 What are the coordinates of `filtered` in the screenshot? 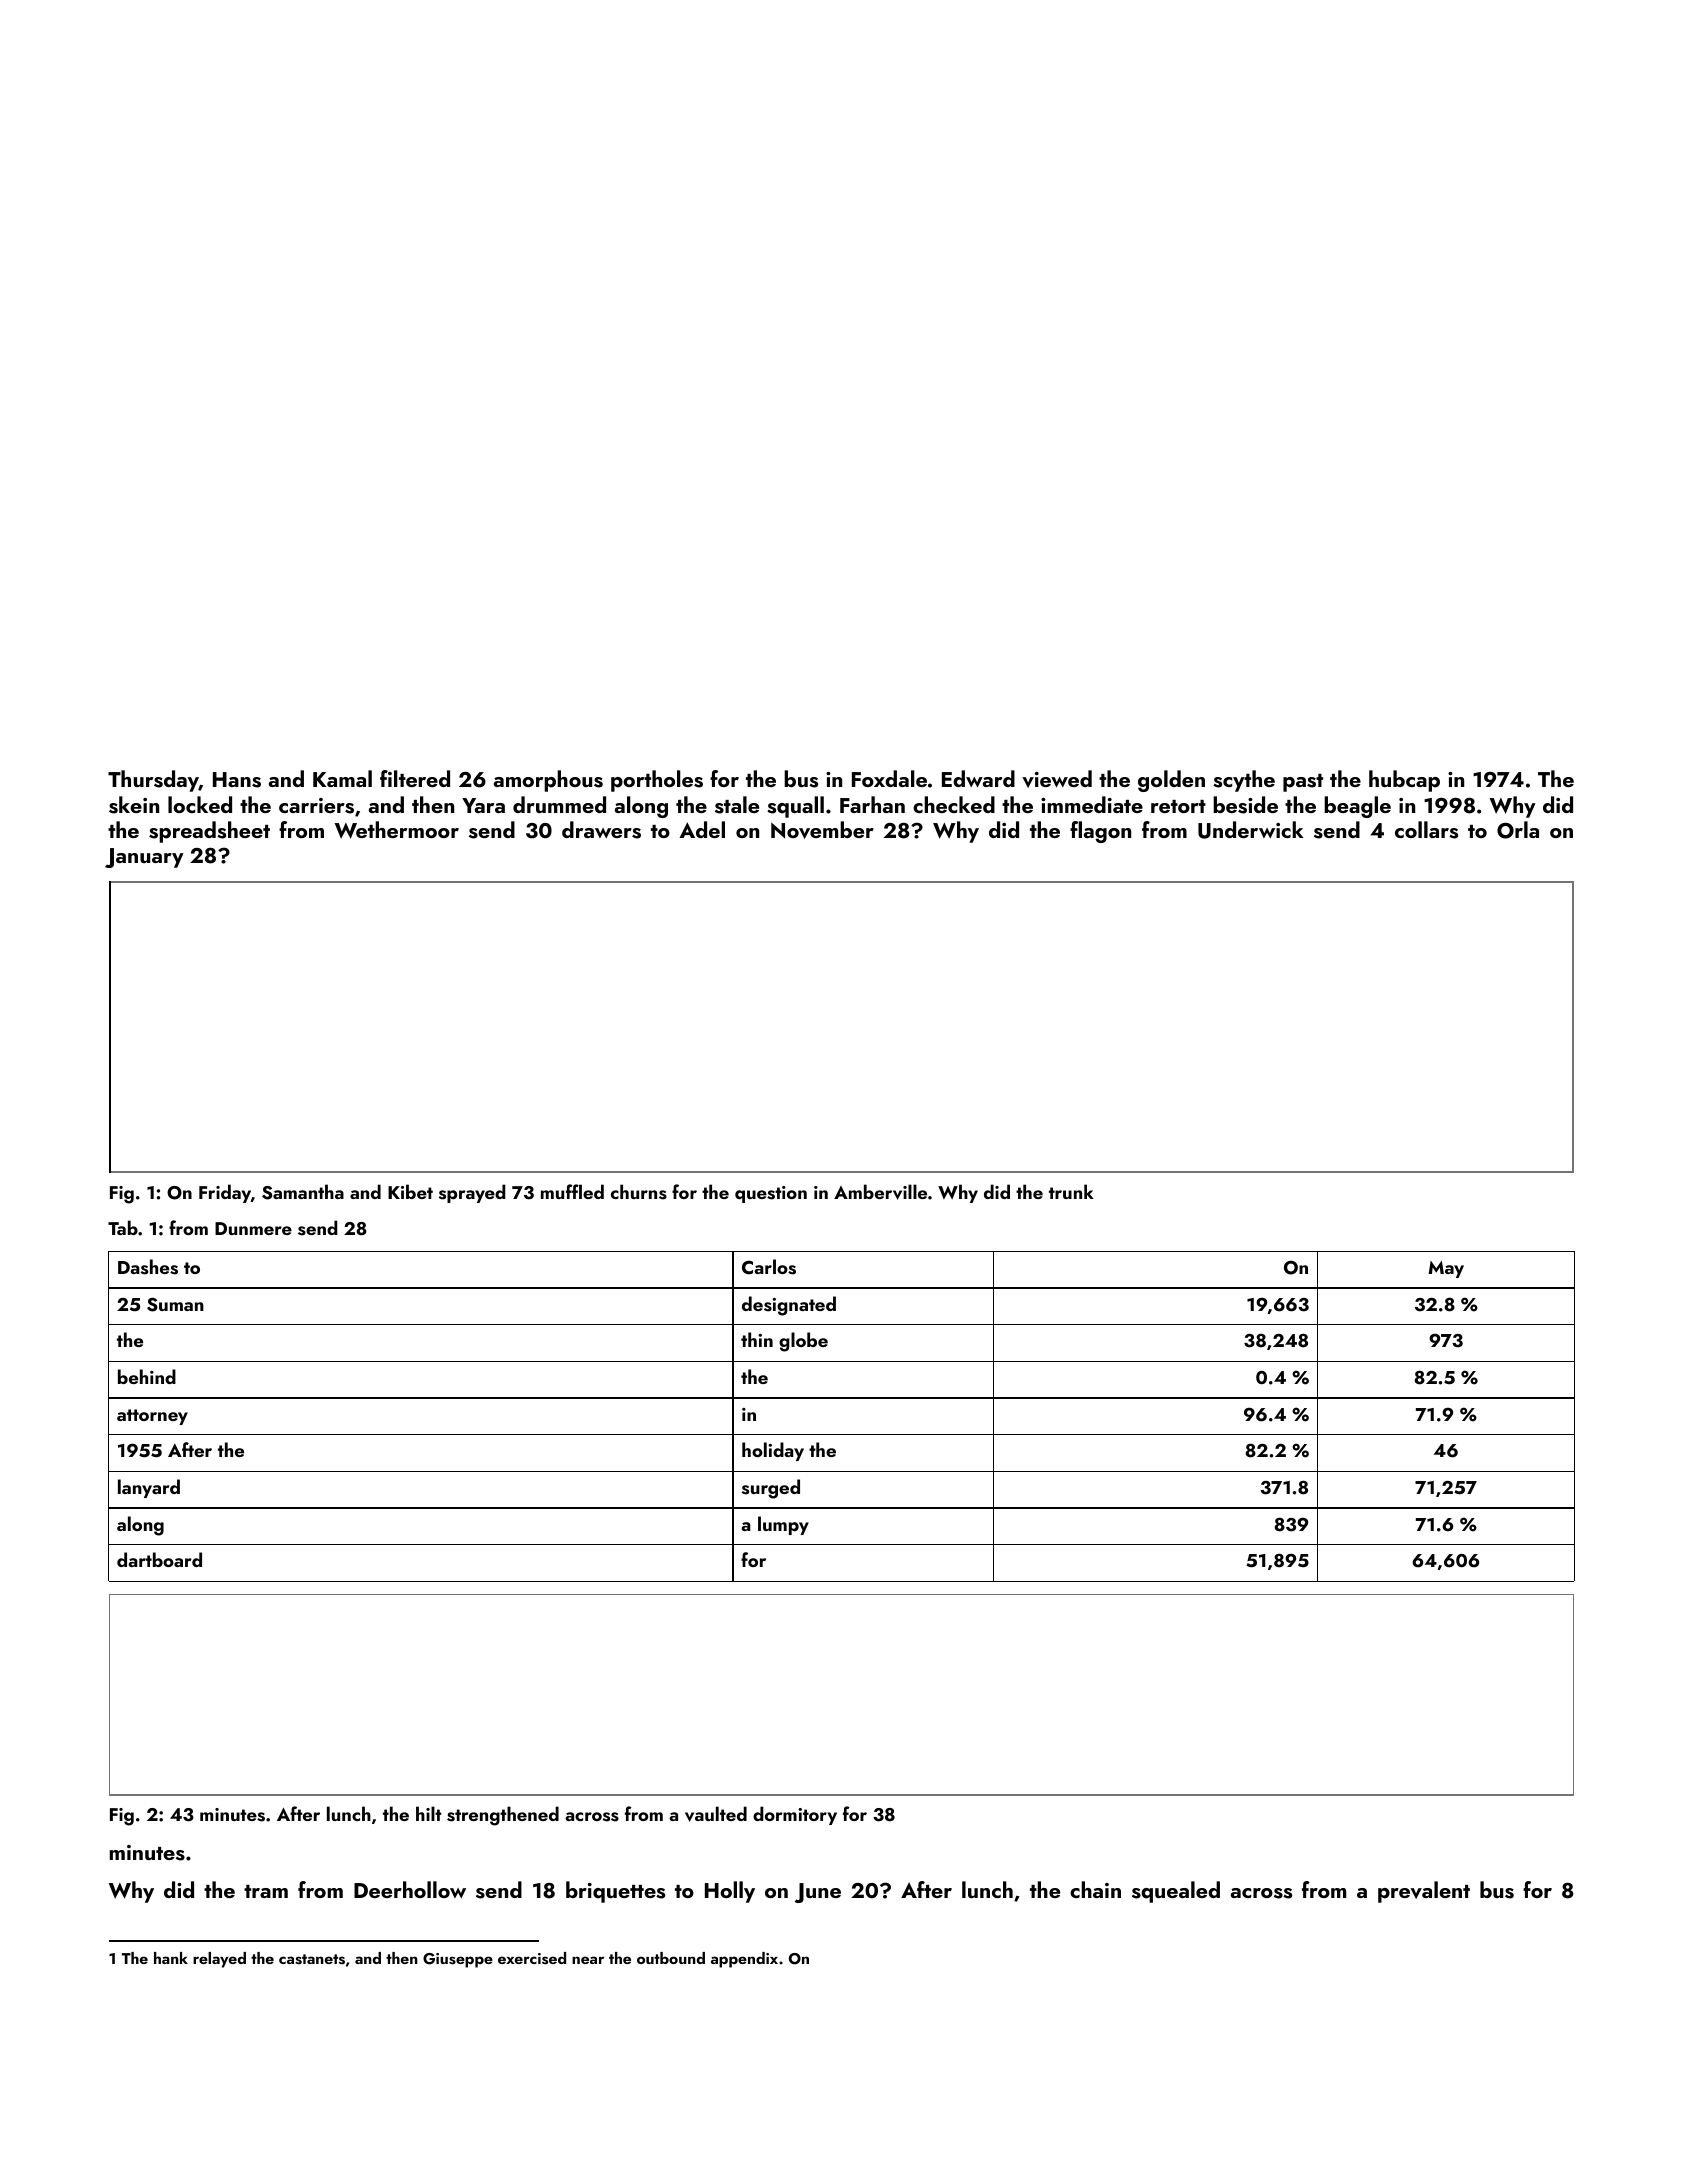 It's located at (415, 778).
